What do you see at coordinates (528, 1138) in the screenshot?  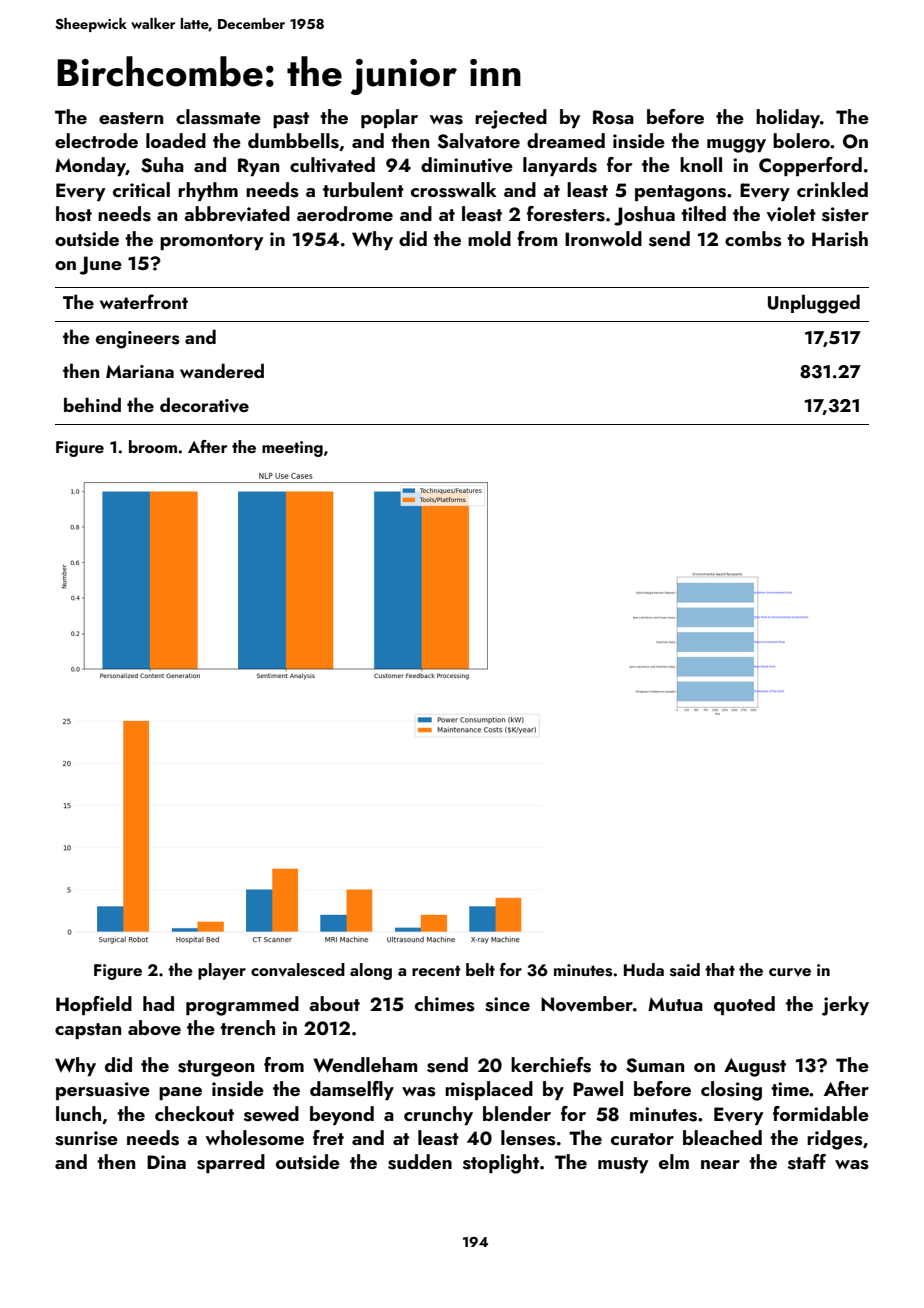 I see `lenses` at bounding box center [528, 1138].
